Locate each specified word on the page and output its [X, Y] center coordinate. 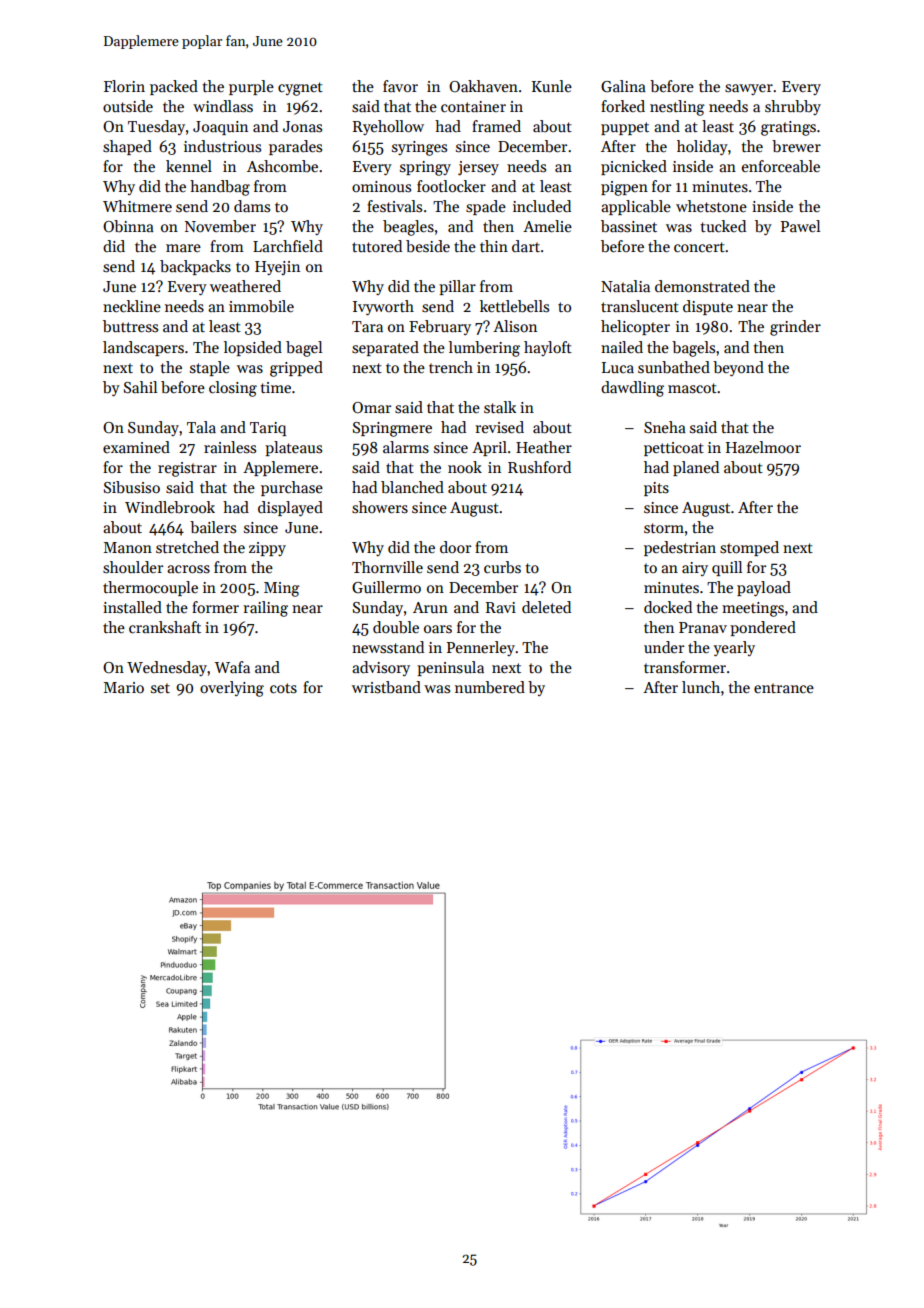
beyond [738, 368]
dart [526, 246]
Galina [623, 86]
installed [132, 607]
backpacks [195, 267]
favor [400, 86]
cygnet [300, 89]
